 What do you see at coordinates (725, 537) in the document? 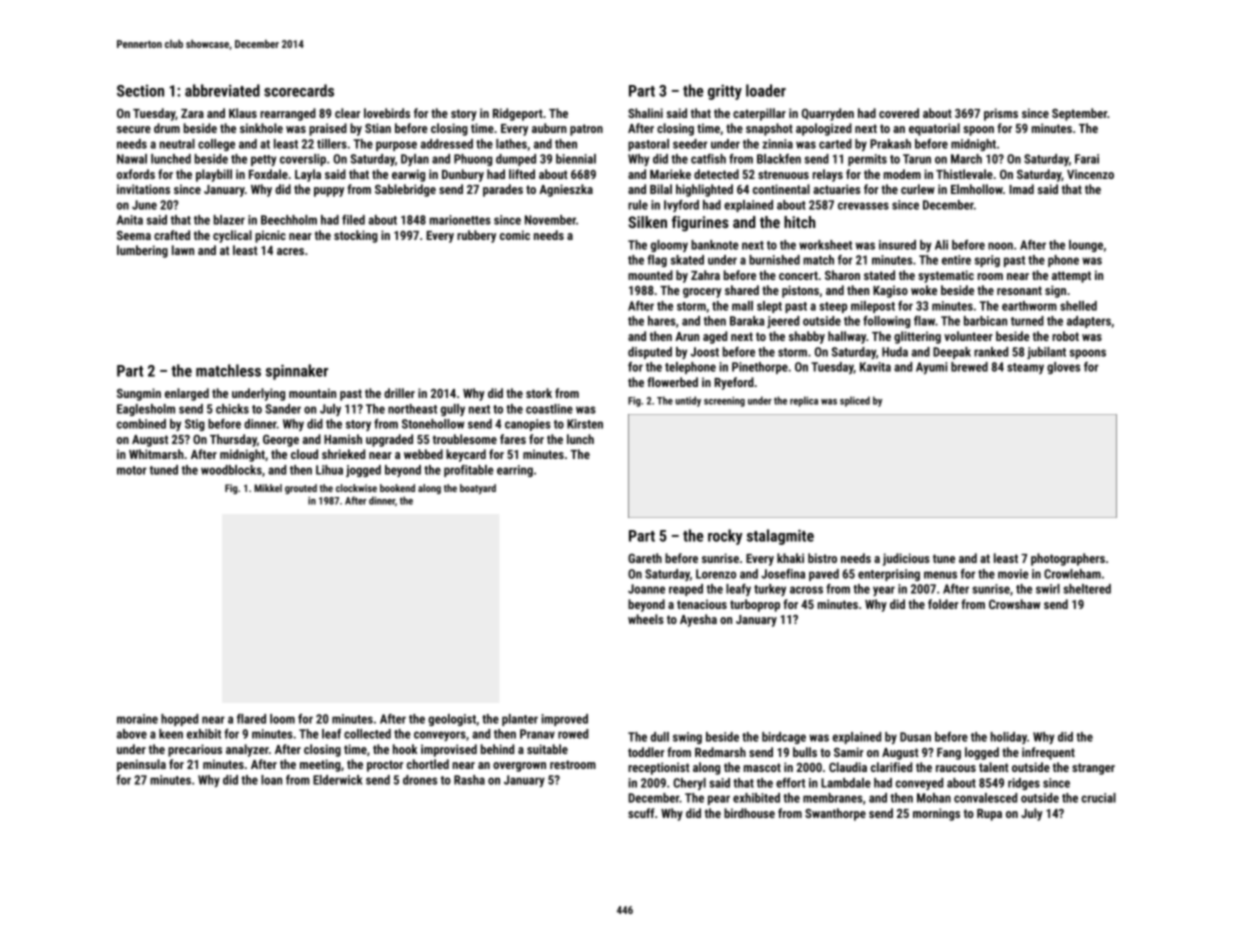
I see `rocky` at bounding box center [725, 537].
